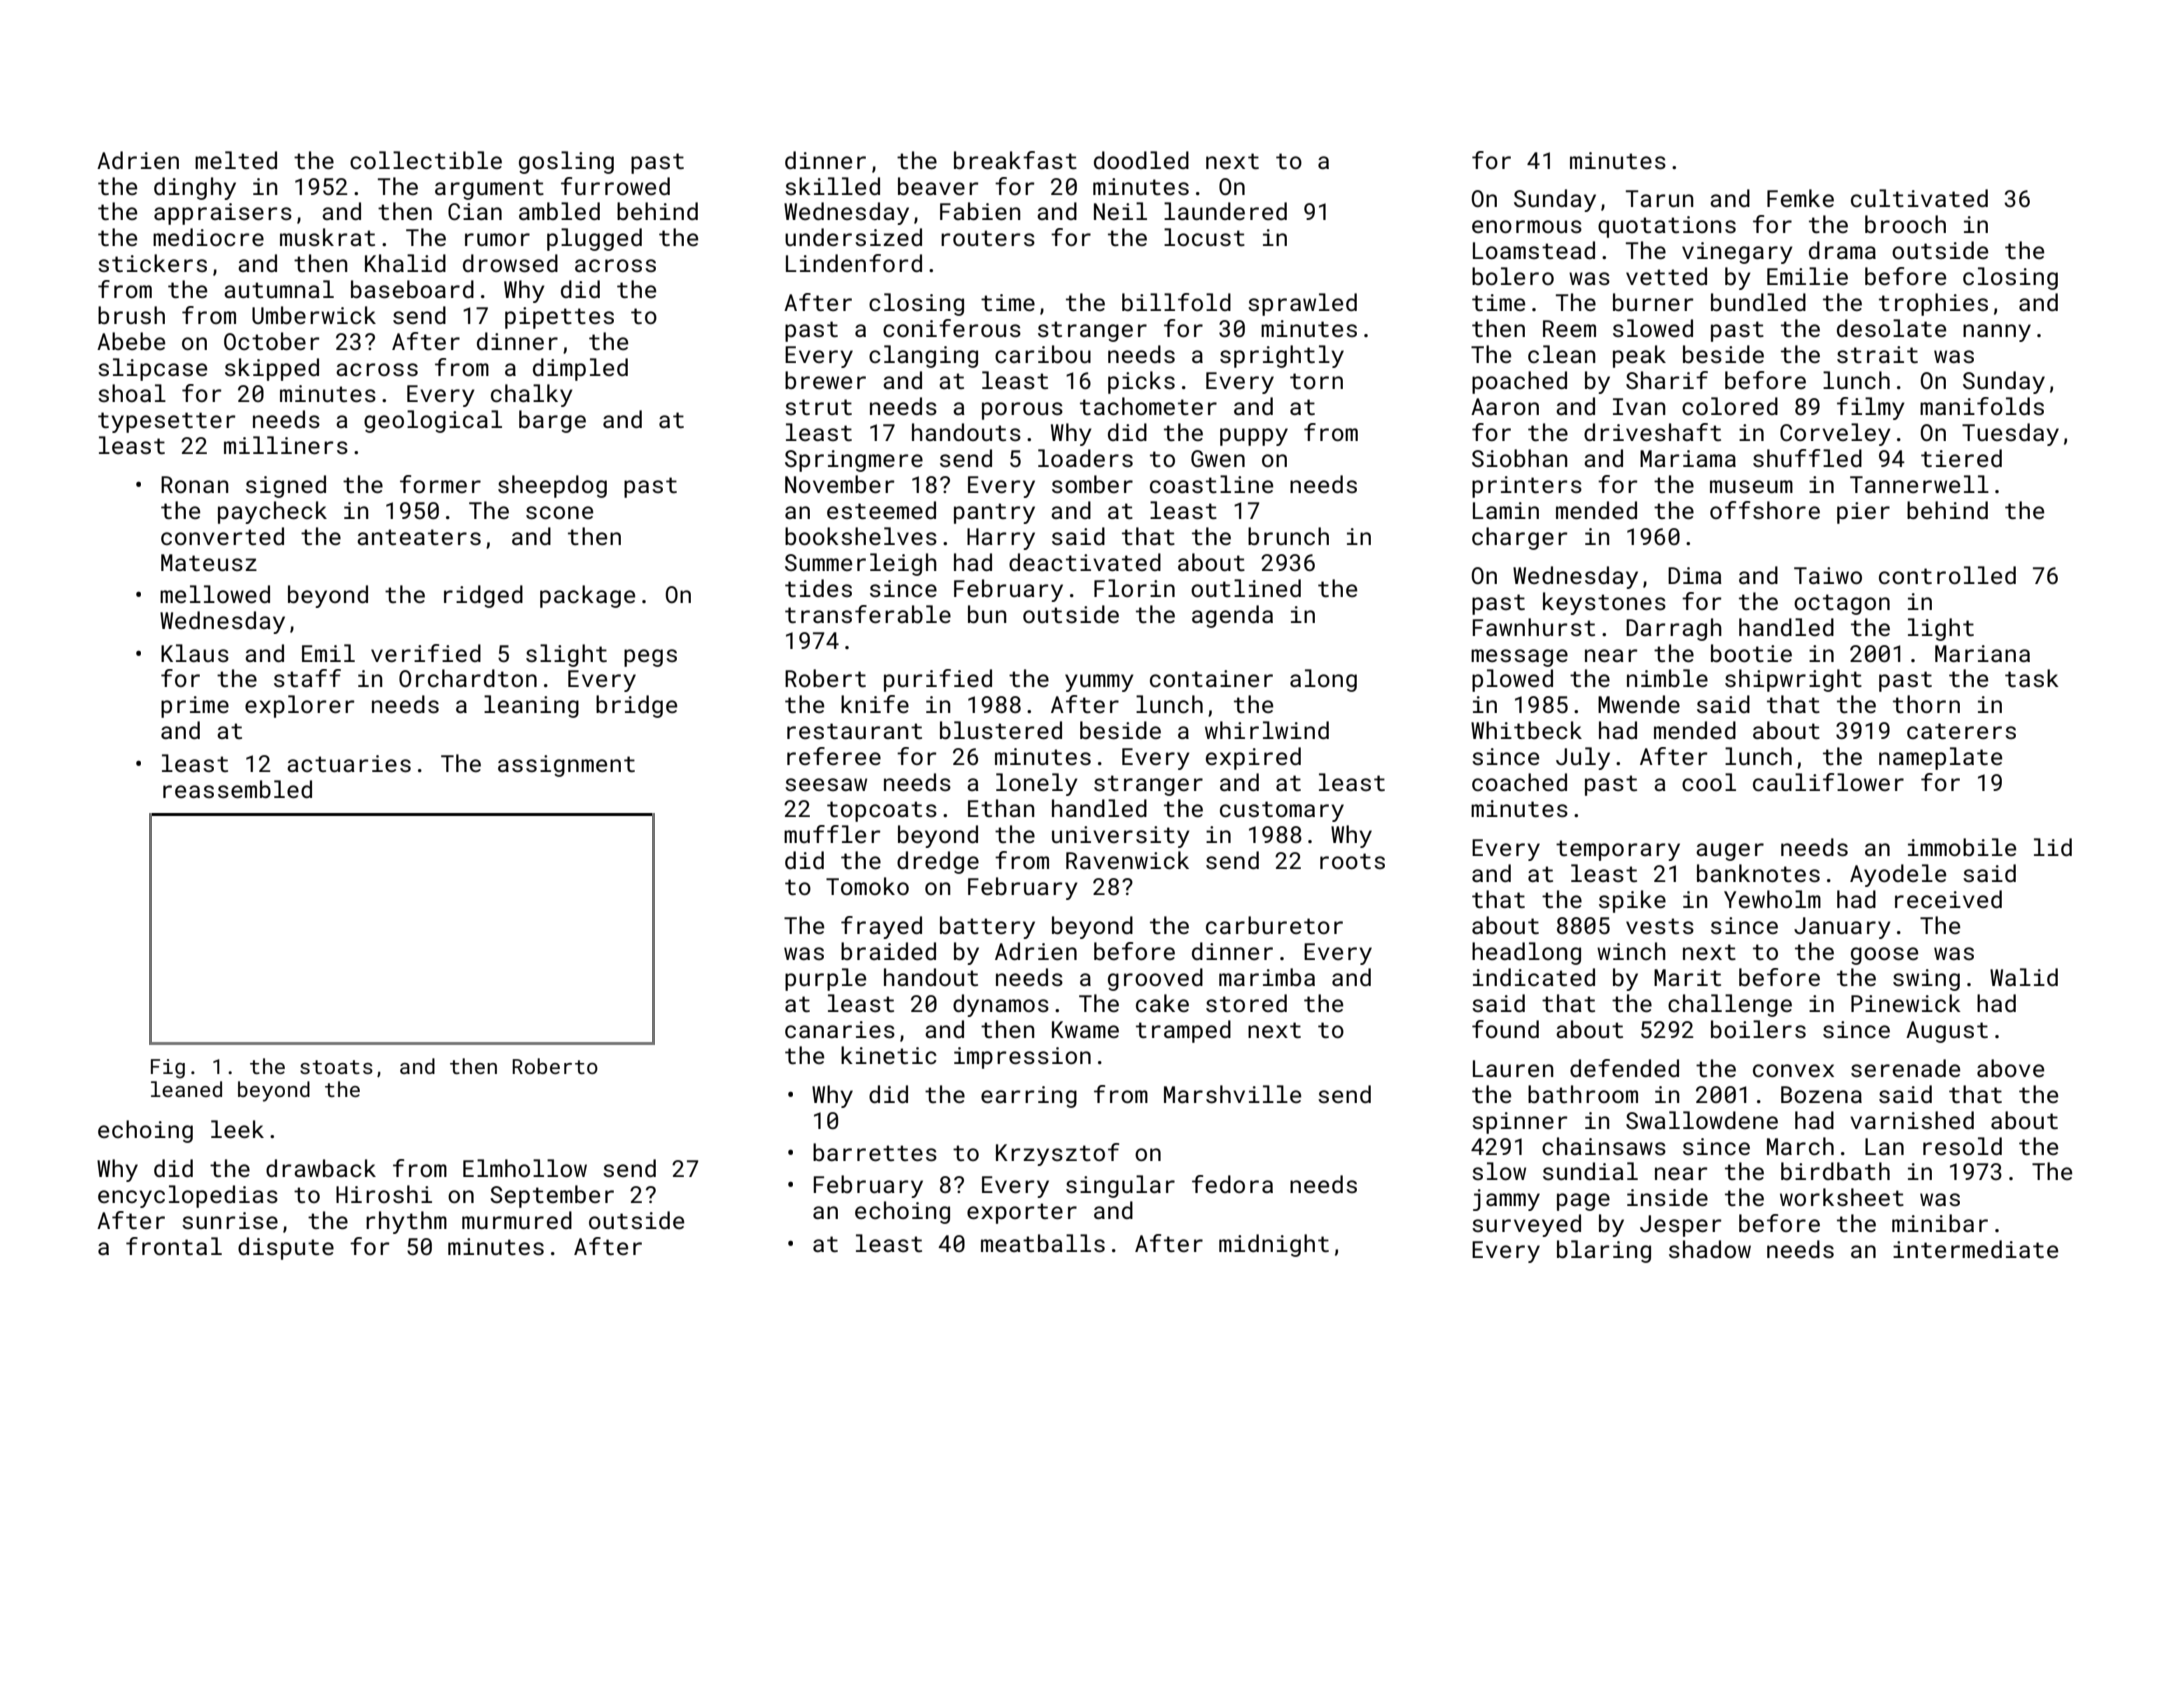 This screenshot has width=2178, height=1683. What do you see at coordinates (1653, 302) in the screenshot?
I see `burner` at bounding box center [1653, 302].
